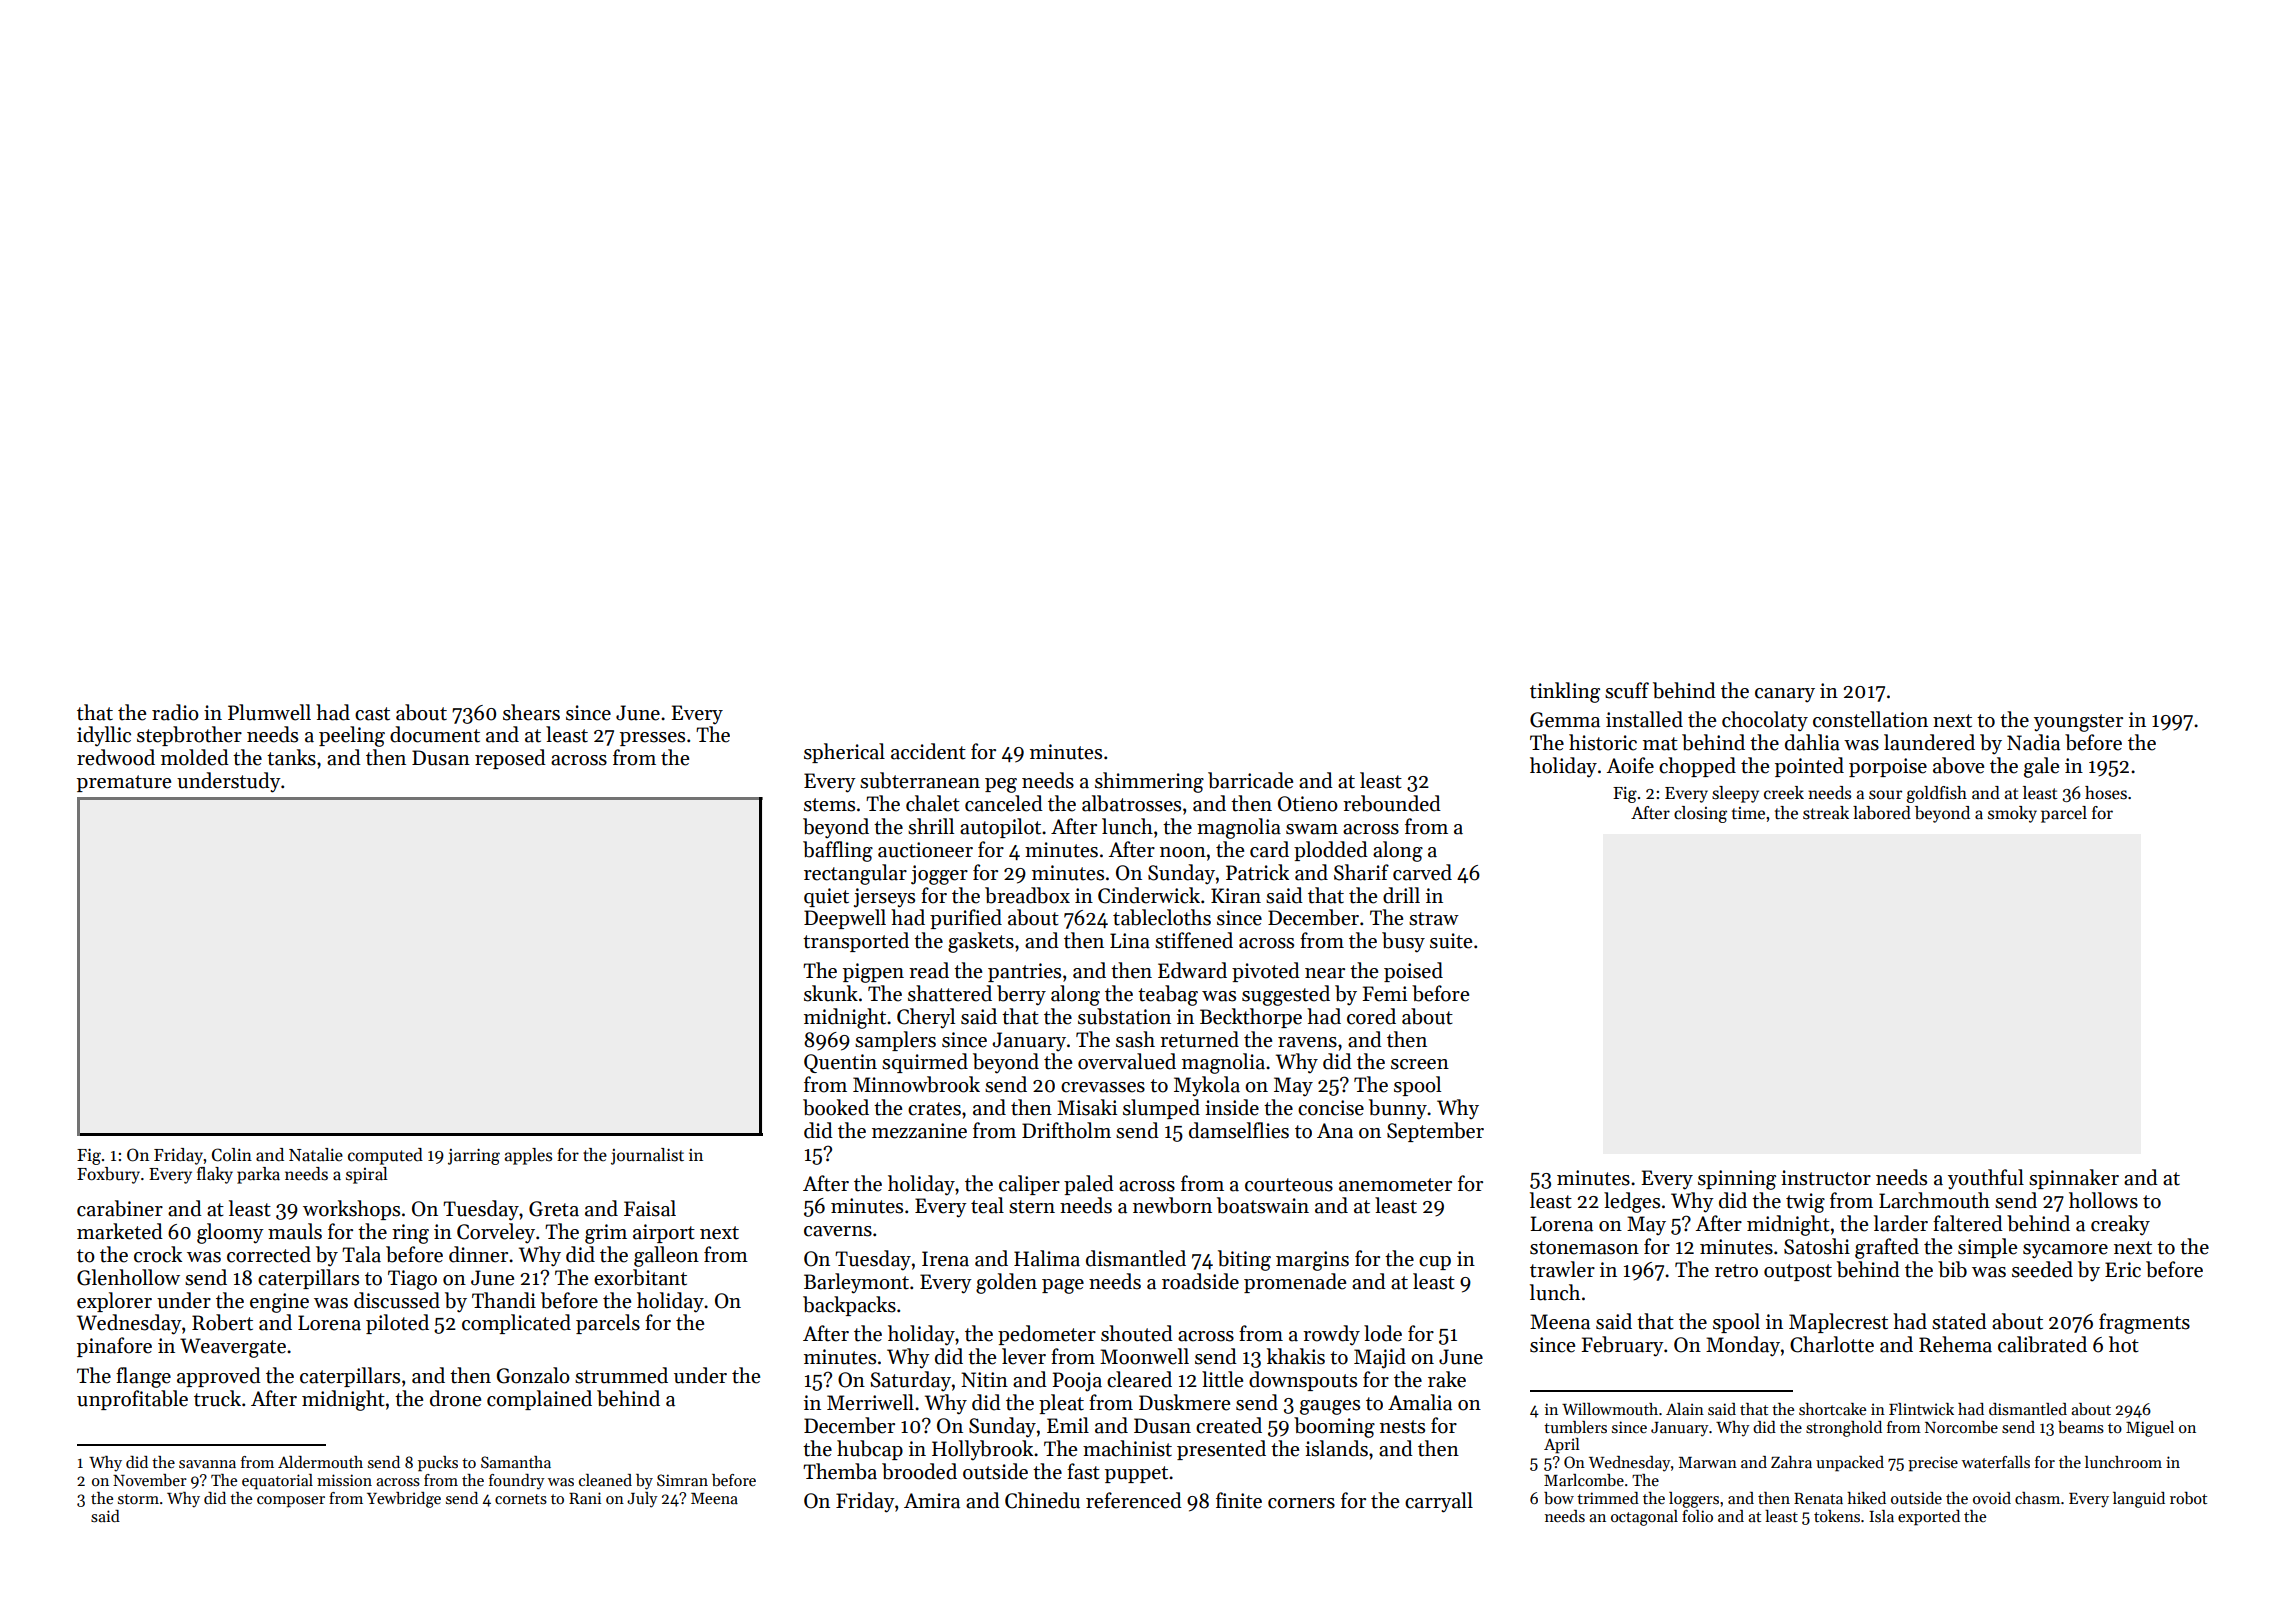  What do you see at coordinates (2012, 814) in the document?
I see `smoky` at bounding box center [2012, 814].
